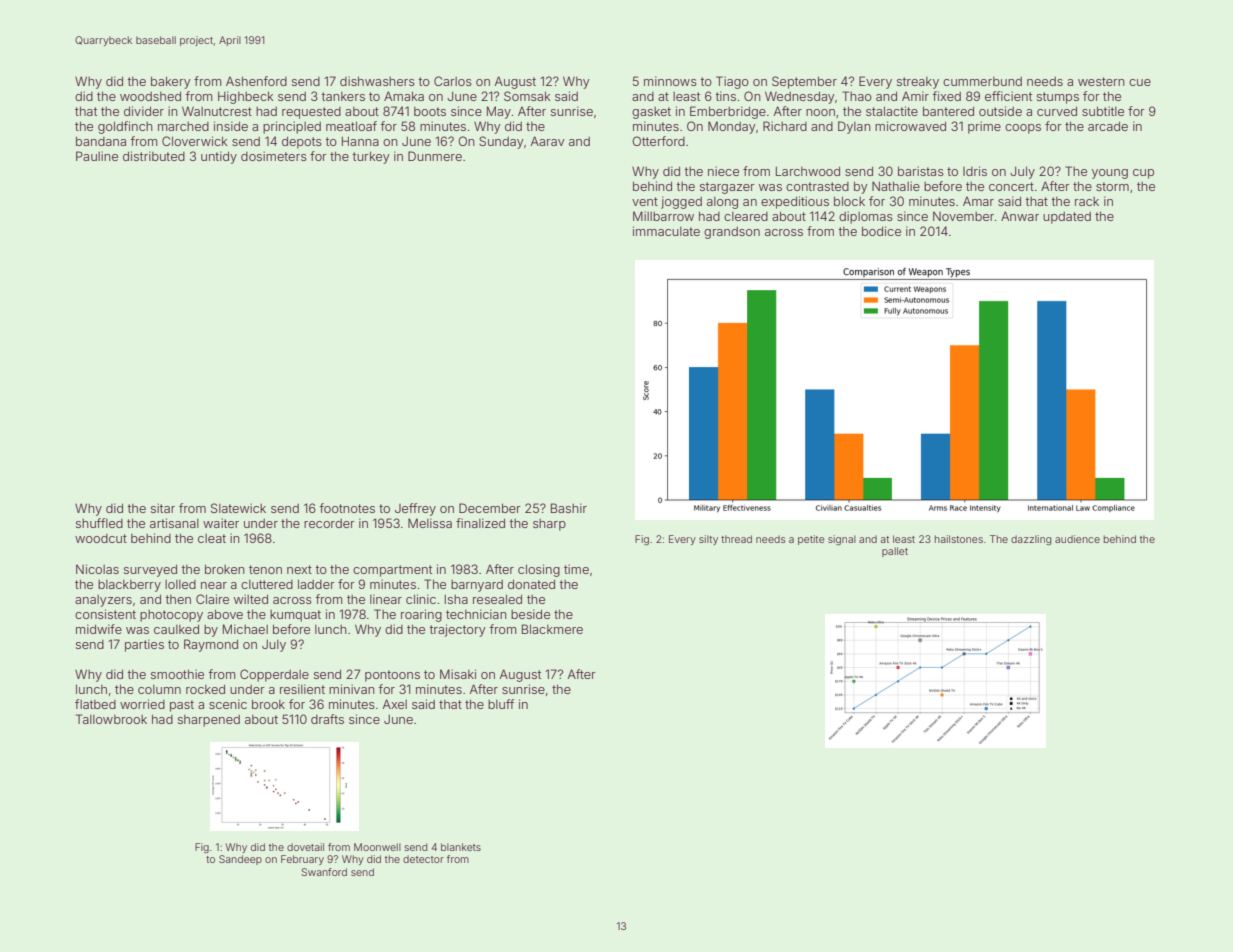 The width and height of the image is (1233, 952). Describe the element at coordinates (666, 231) in the image. I see `immaculate` at that location.
